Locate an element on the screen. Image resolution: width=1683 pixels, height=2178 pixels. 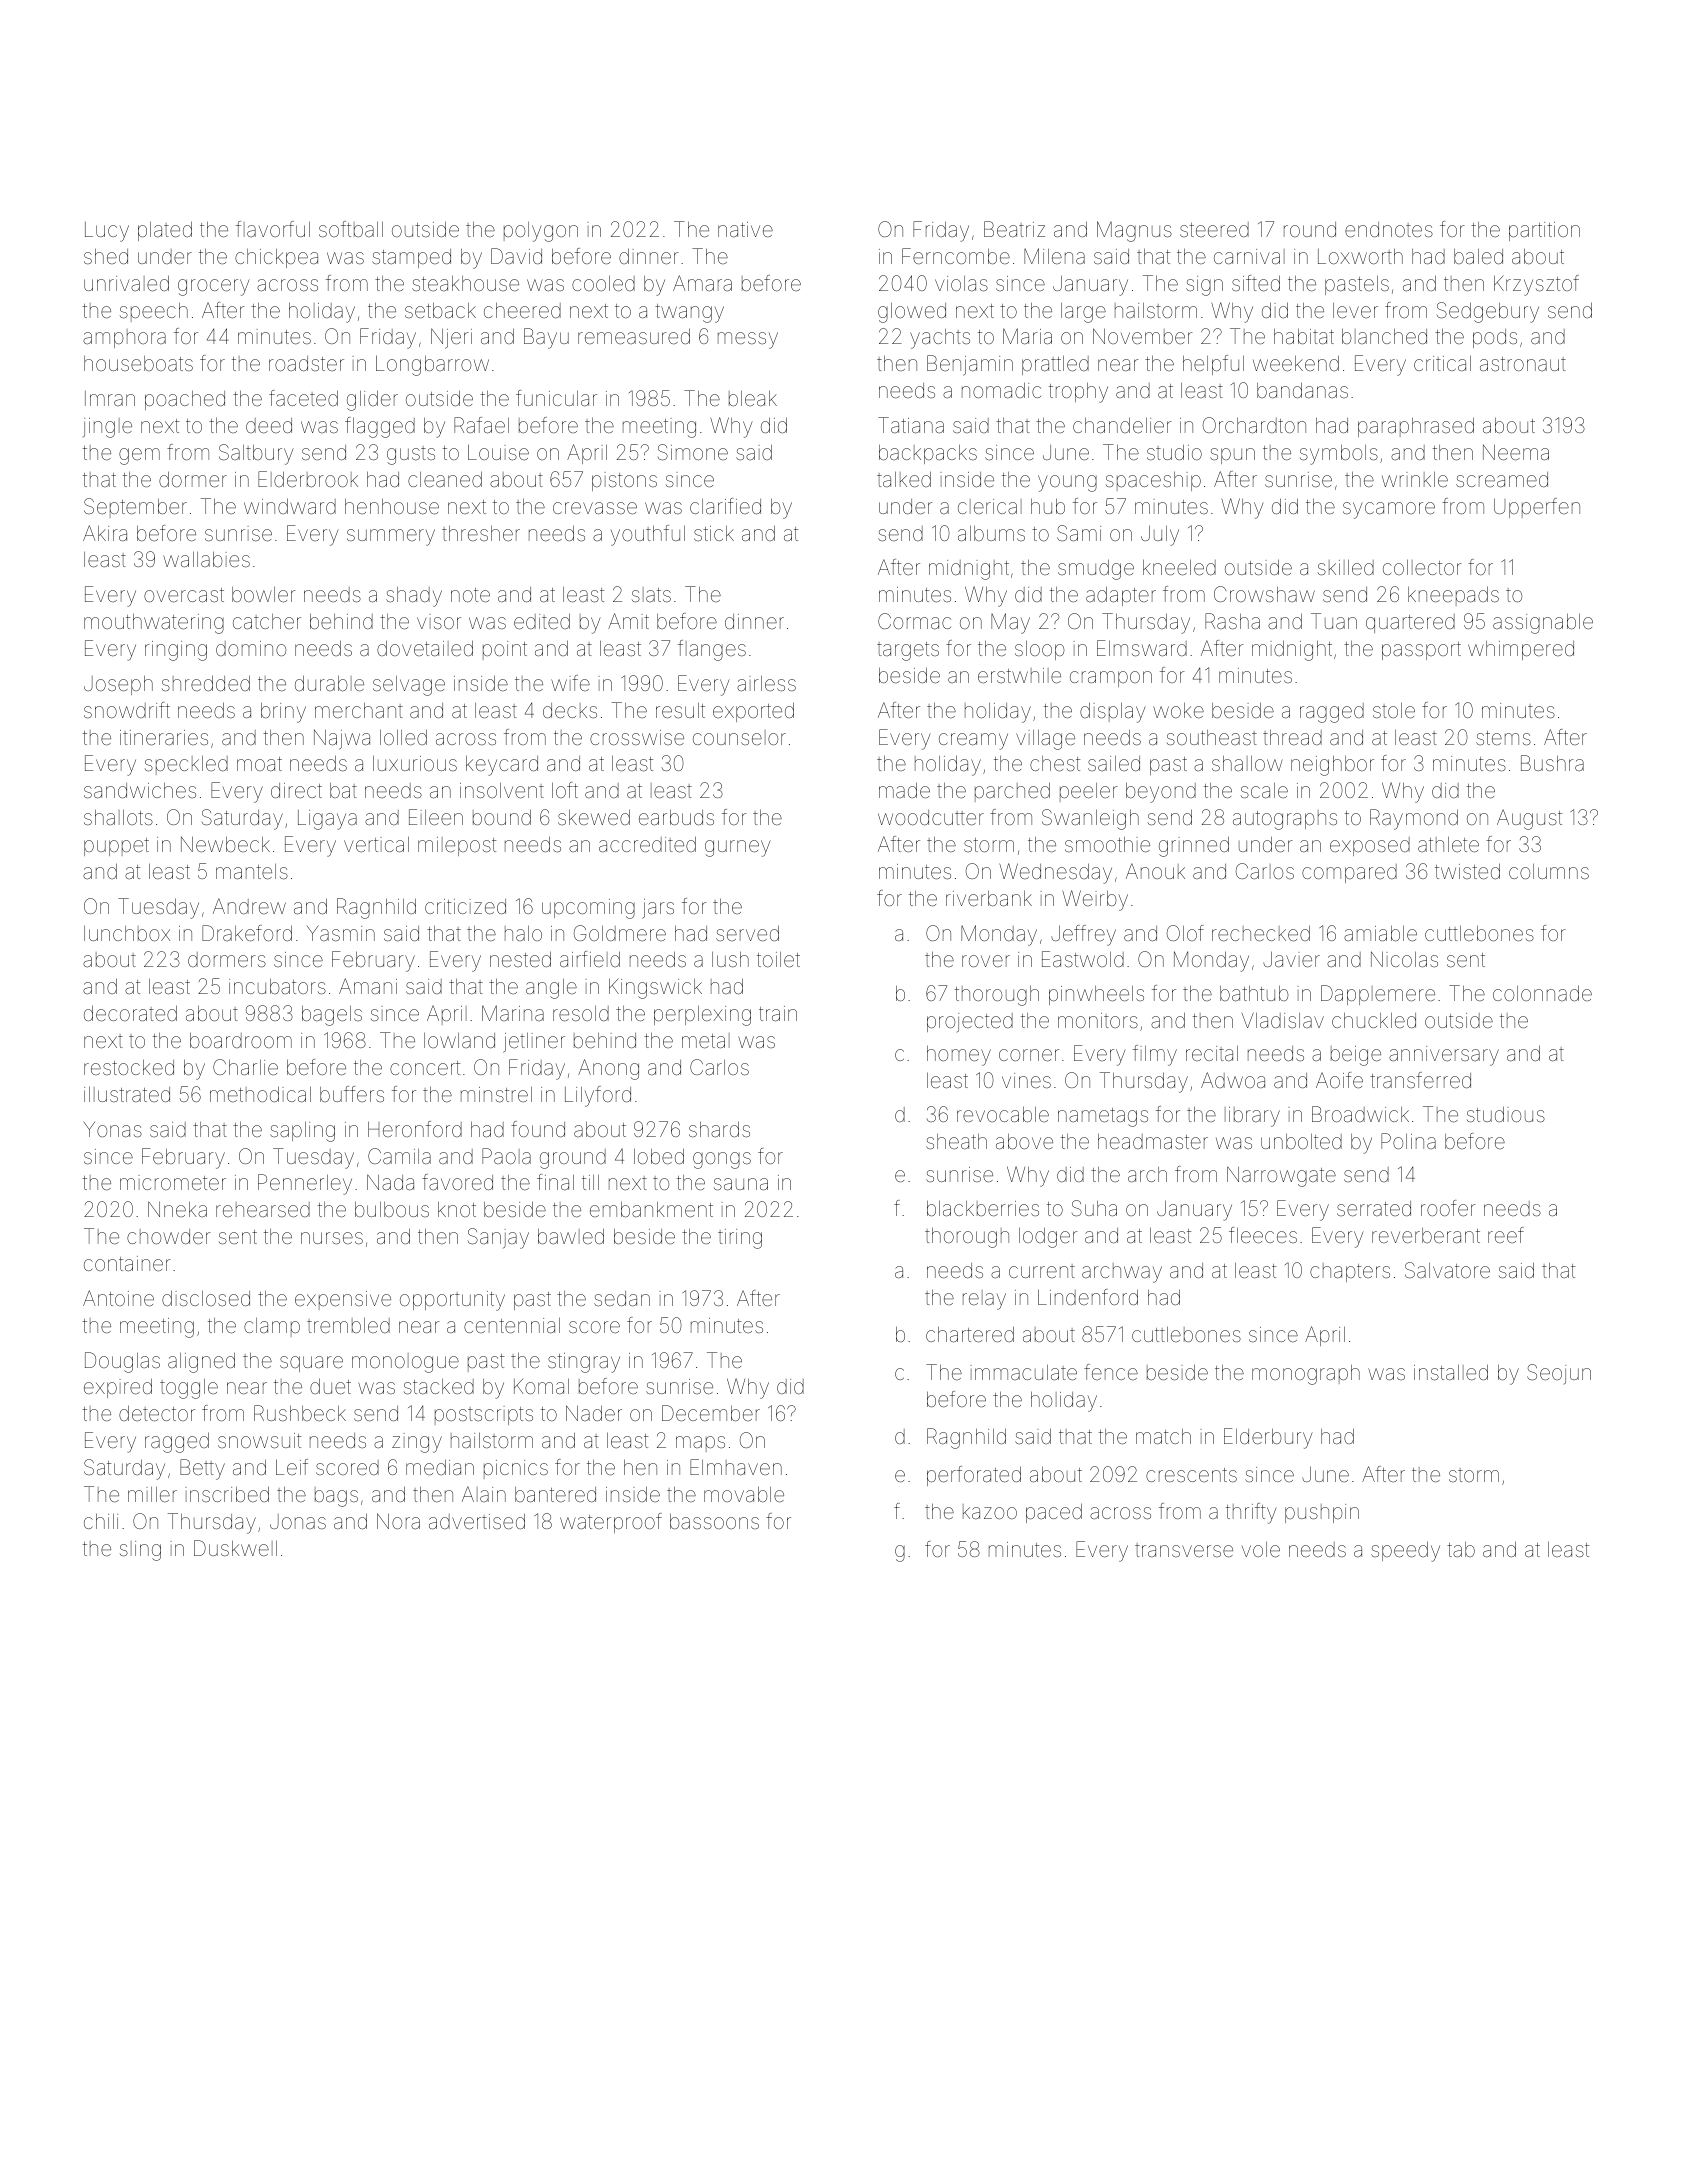
shredded is located at coordinates (206, 683).
